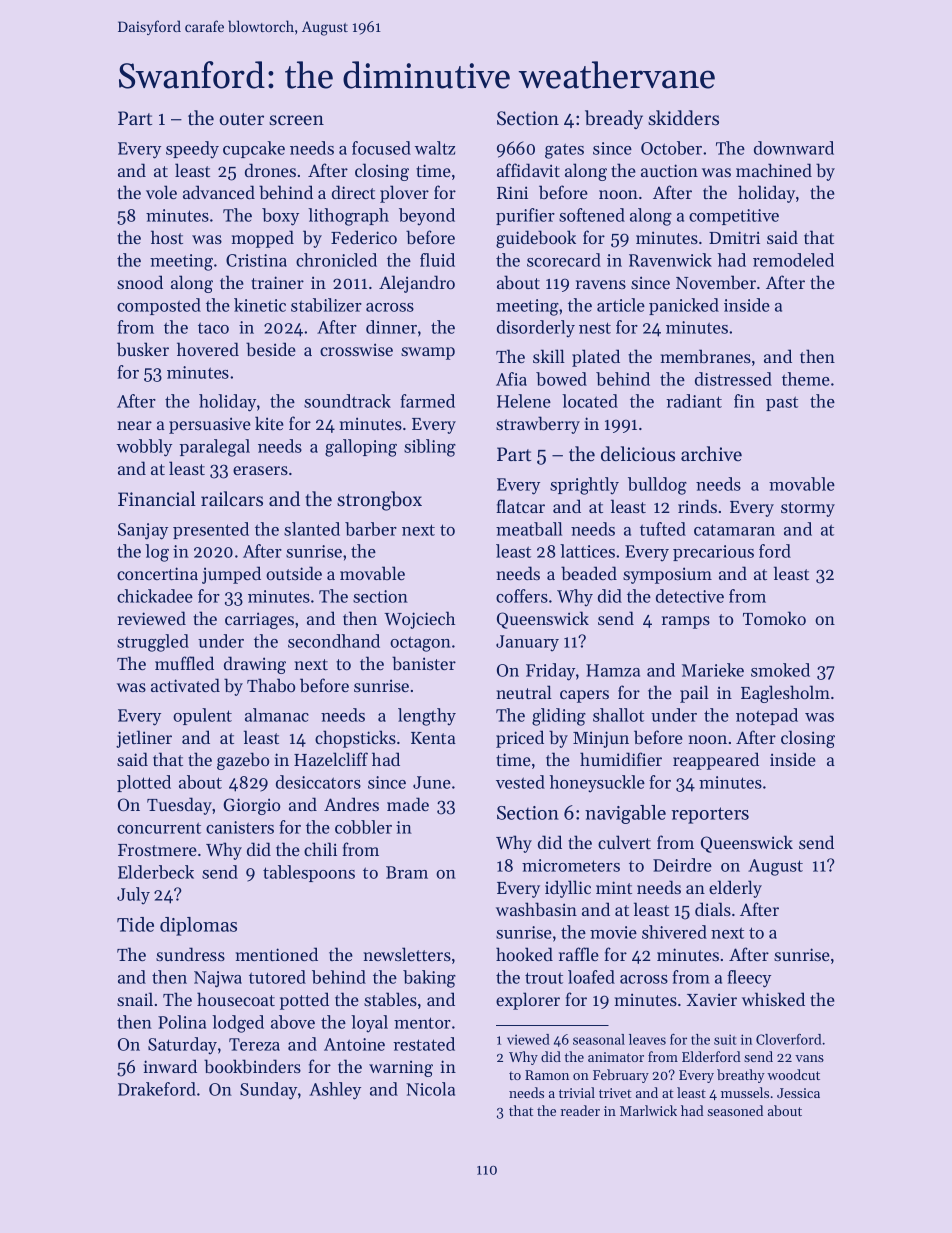 The width and height of the screenshot is (952, 1233). What do you see at coordinates (182, 1022) in the screenshot?
I see `Polina` at bounding box center [182, 1022].
